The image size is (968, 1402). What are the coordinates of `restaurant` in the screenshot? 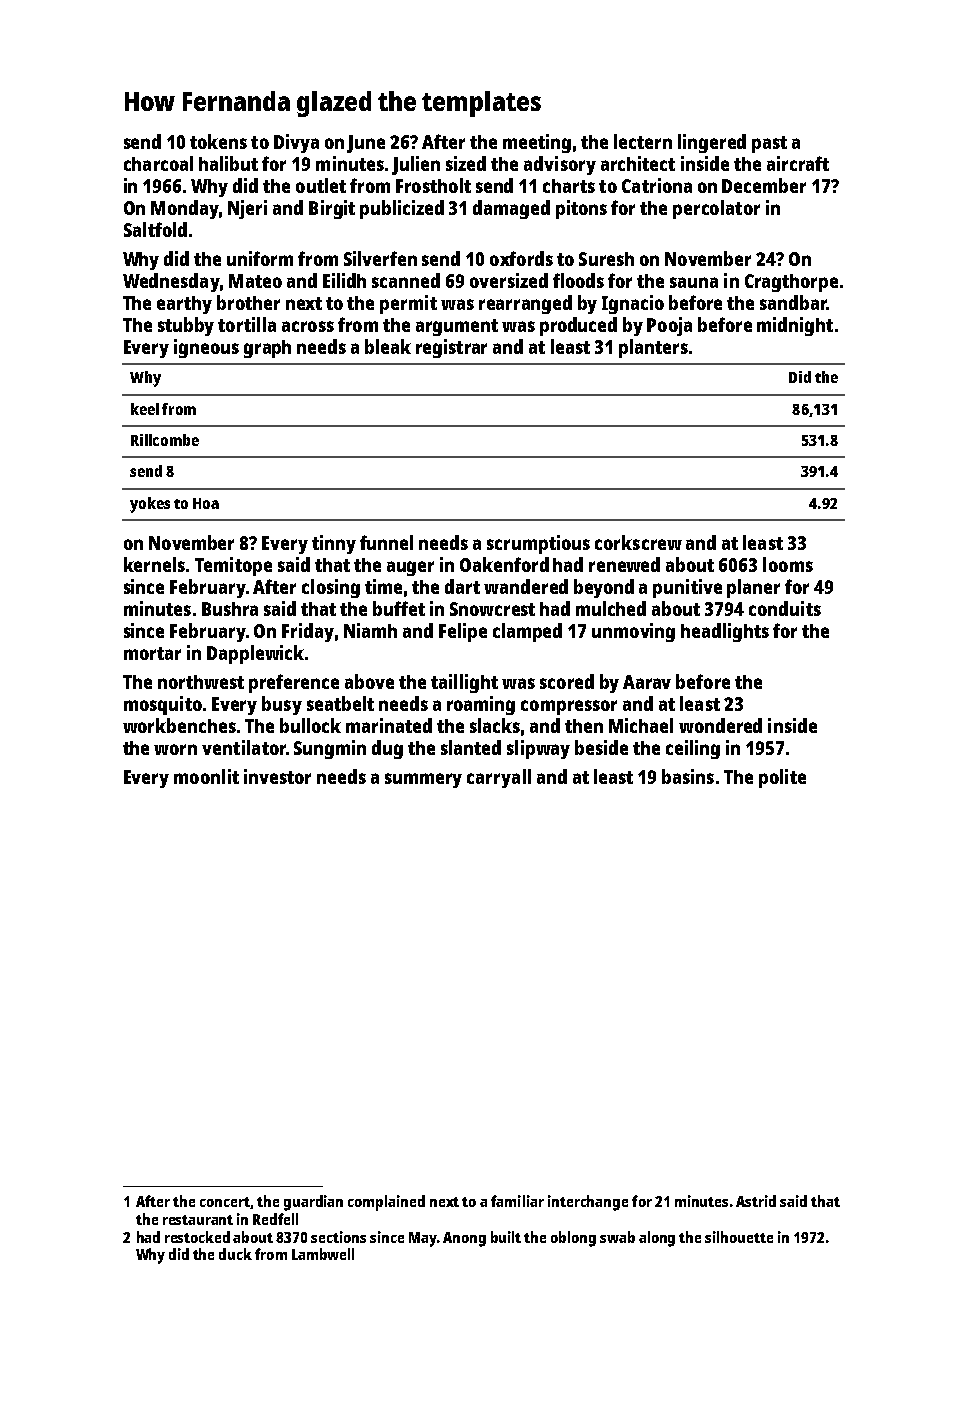 It's located at (198, 1220).
